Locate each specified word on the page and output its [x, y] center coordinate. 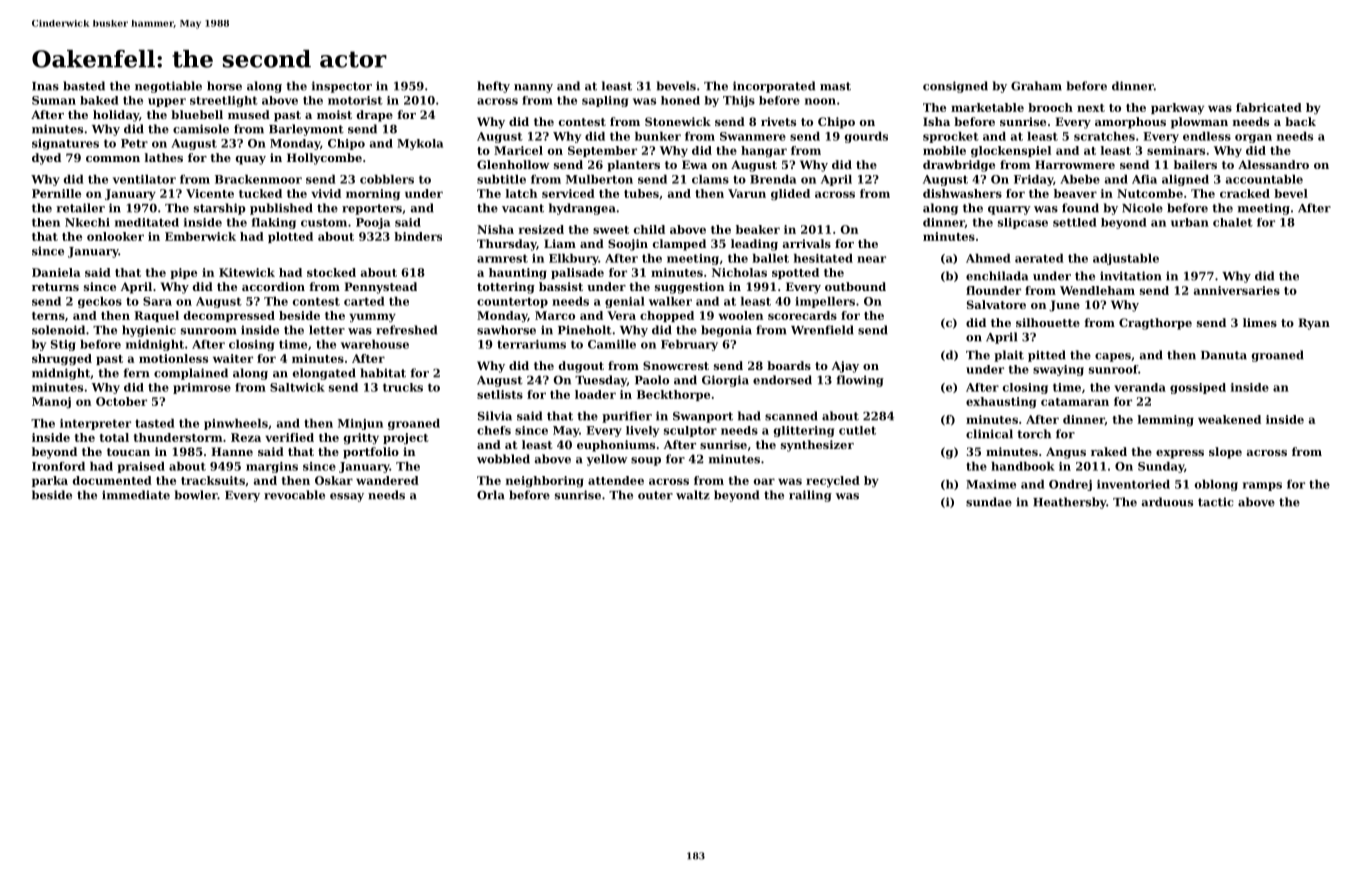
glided [790, 195]
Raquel [156, 316]
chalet [1233, 222]
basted [84, 86]
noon [820, 101]
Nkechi [87, 222]
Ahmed [988, 258]
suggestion [689, 288]
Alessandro [1273, 164]
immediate [136, 495]
